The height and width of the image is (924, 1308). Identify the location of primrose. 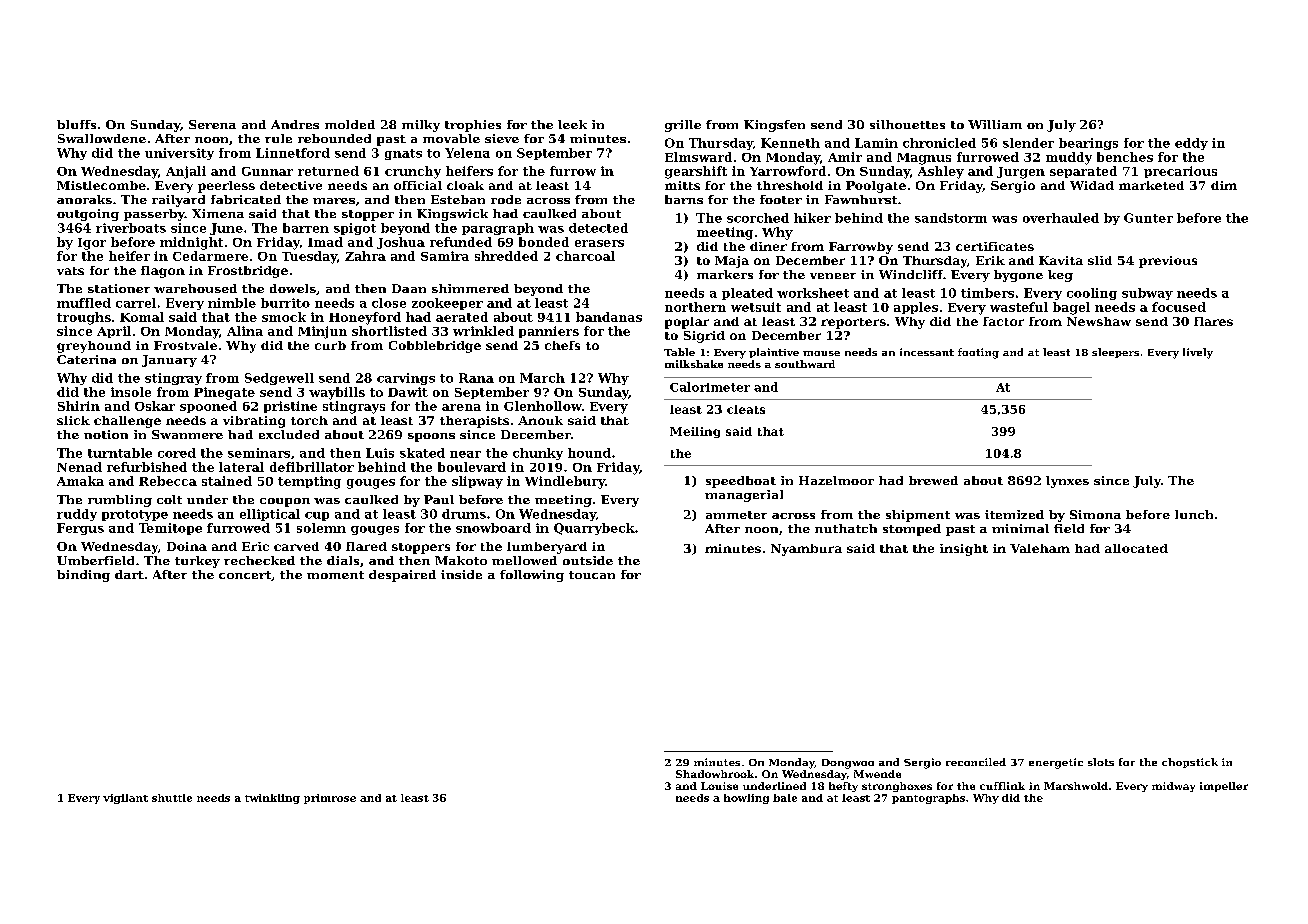
(330, 799).
